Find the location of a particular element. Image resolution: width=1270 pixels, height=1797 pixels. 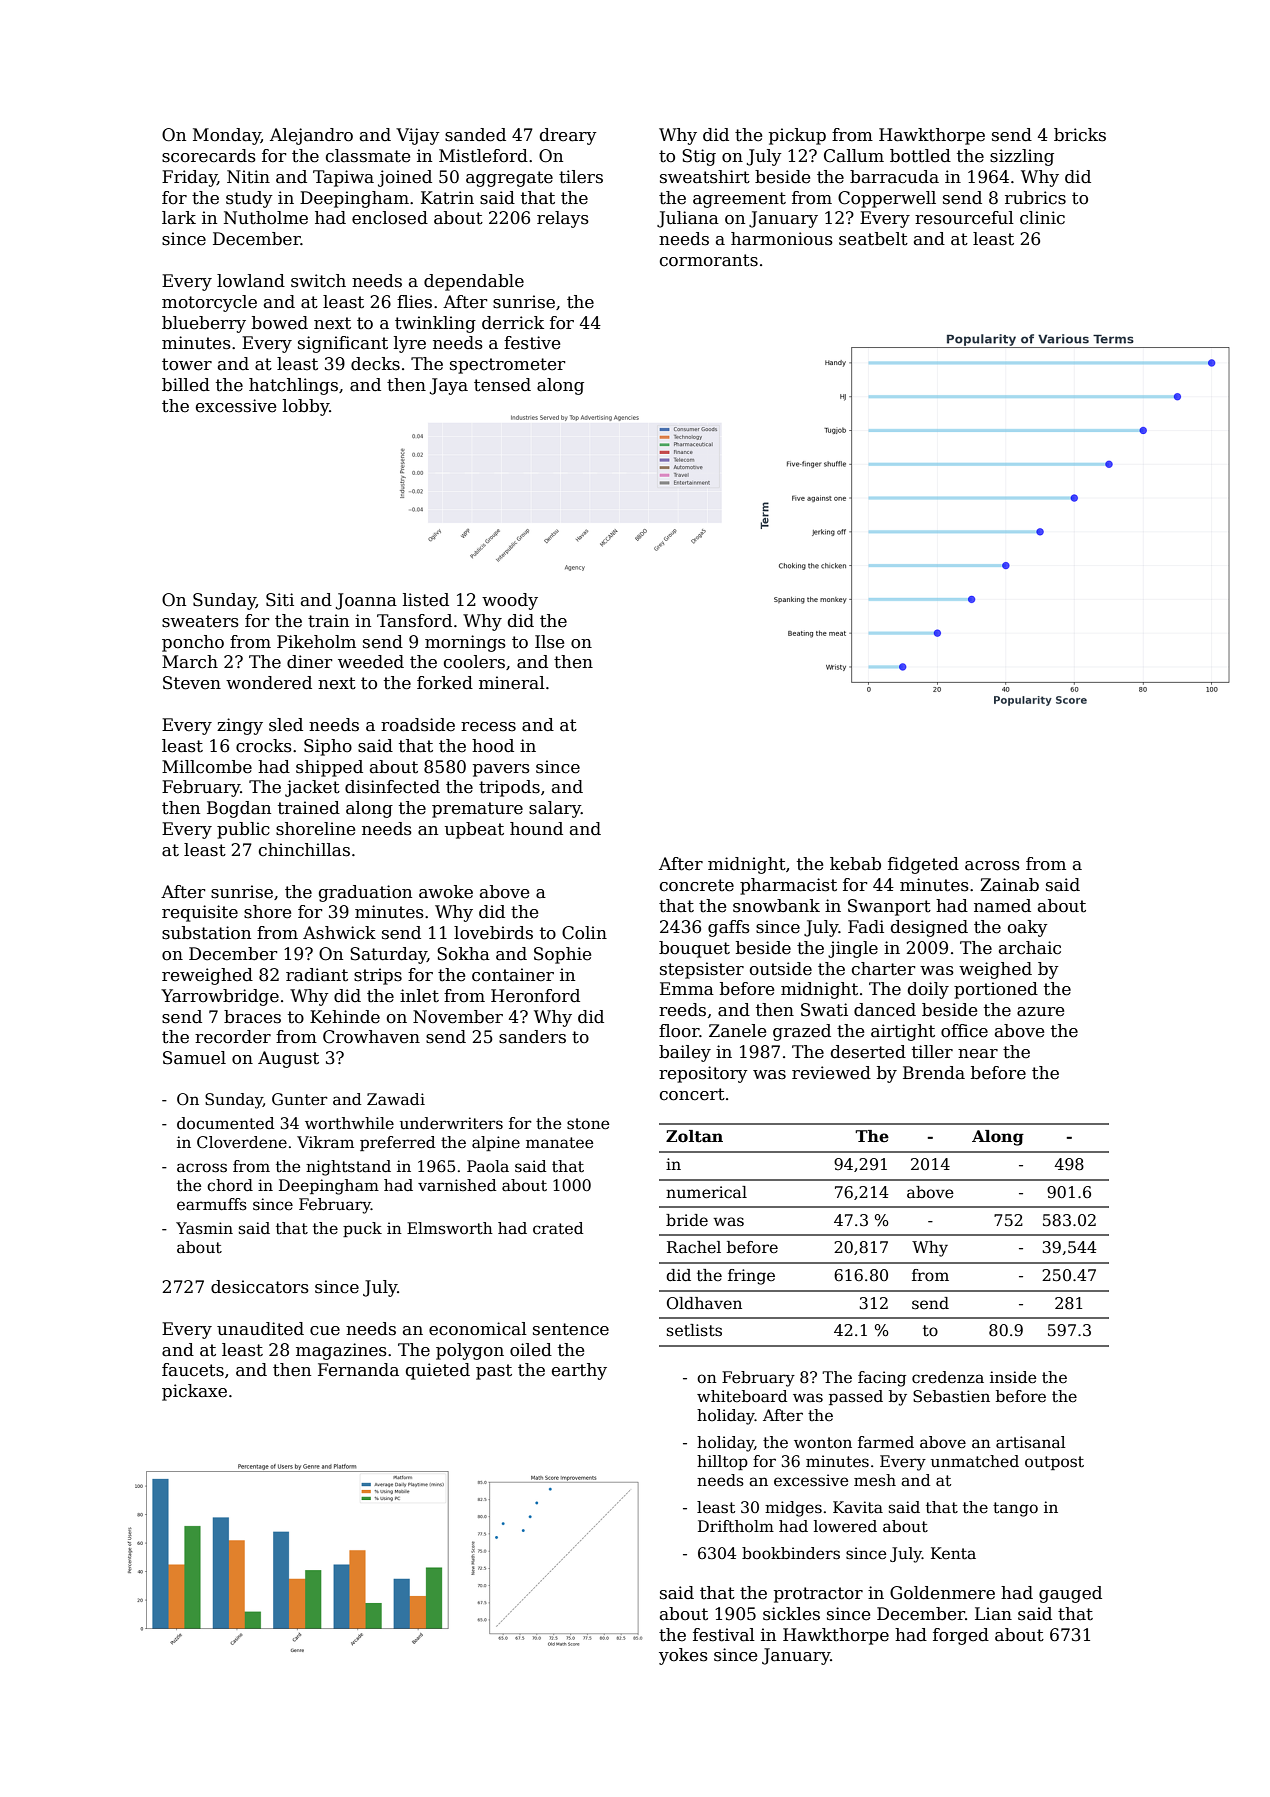

yokes is located at coordinates (683, 1656).
